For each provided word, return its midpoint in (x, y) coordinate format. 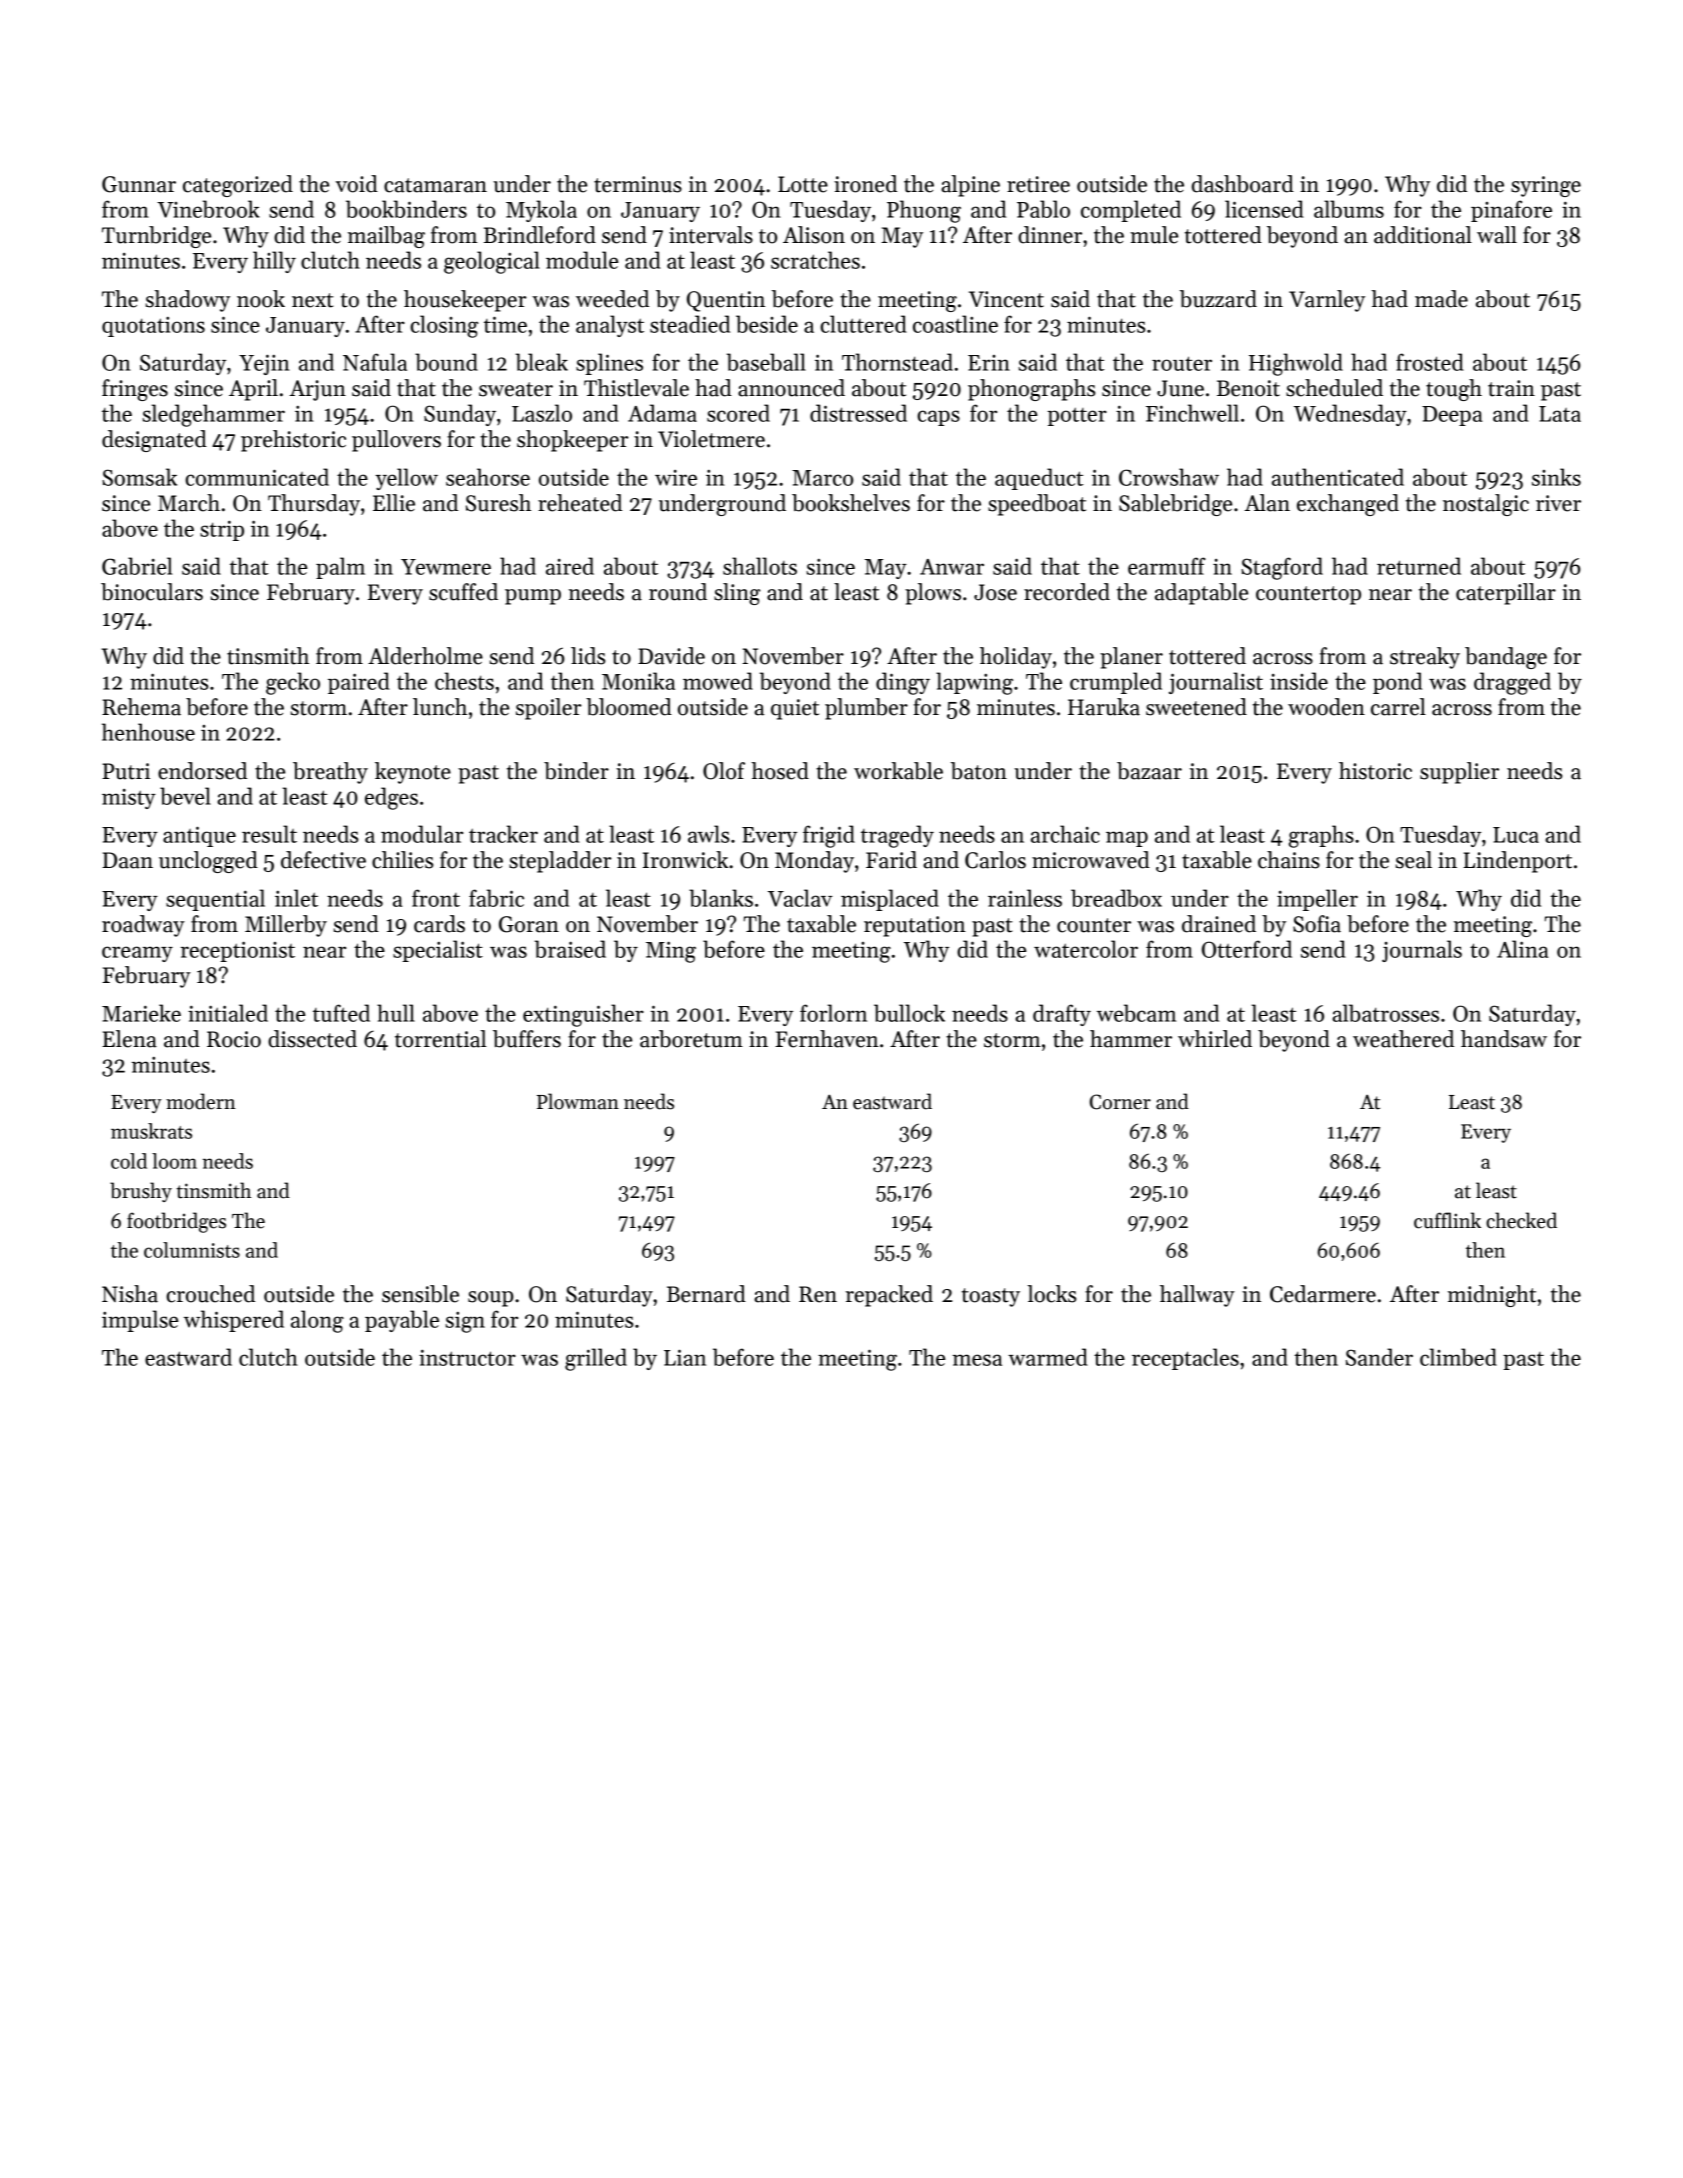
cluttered (863, 324)
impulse (140, 1321)
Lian (685, 1357)
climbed (1458, 1357)
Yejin (264, 364)
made (1441, 299)
